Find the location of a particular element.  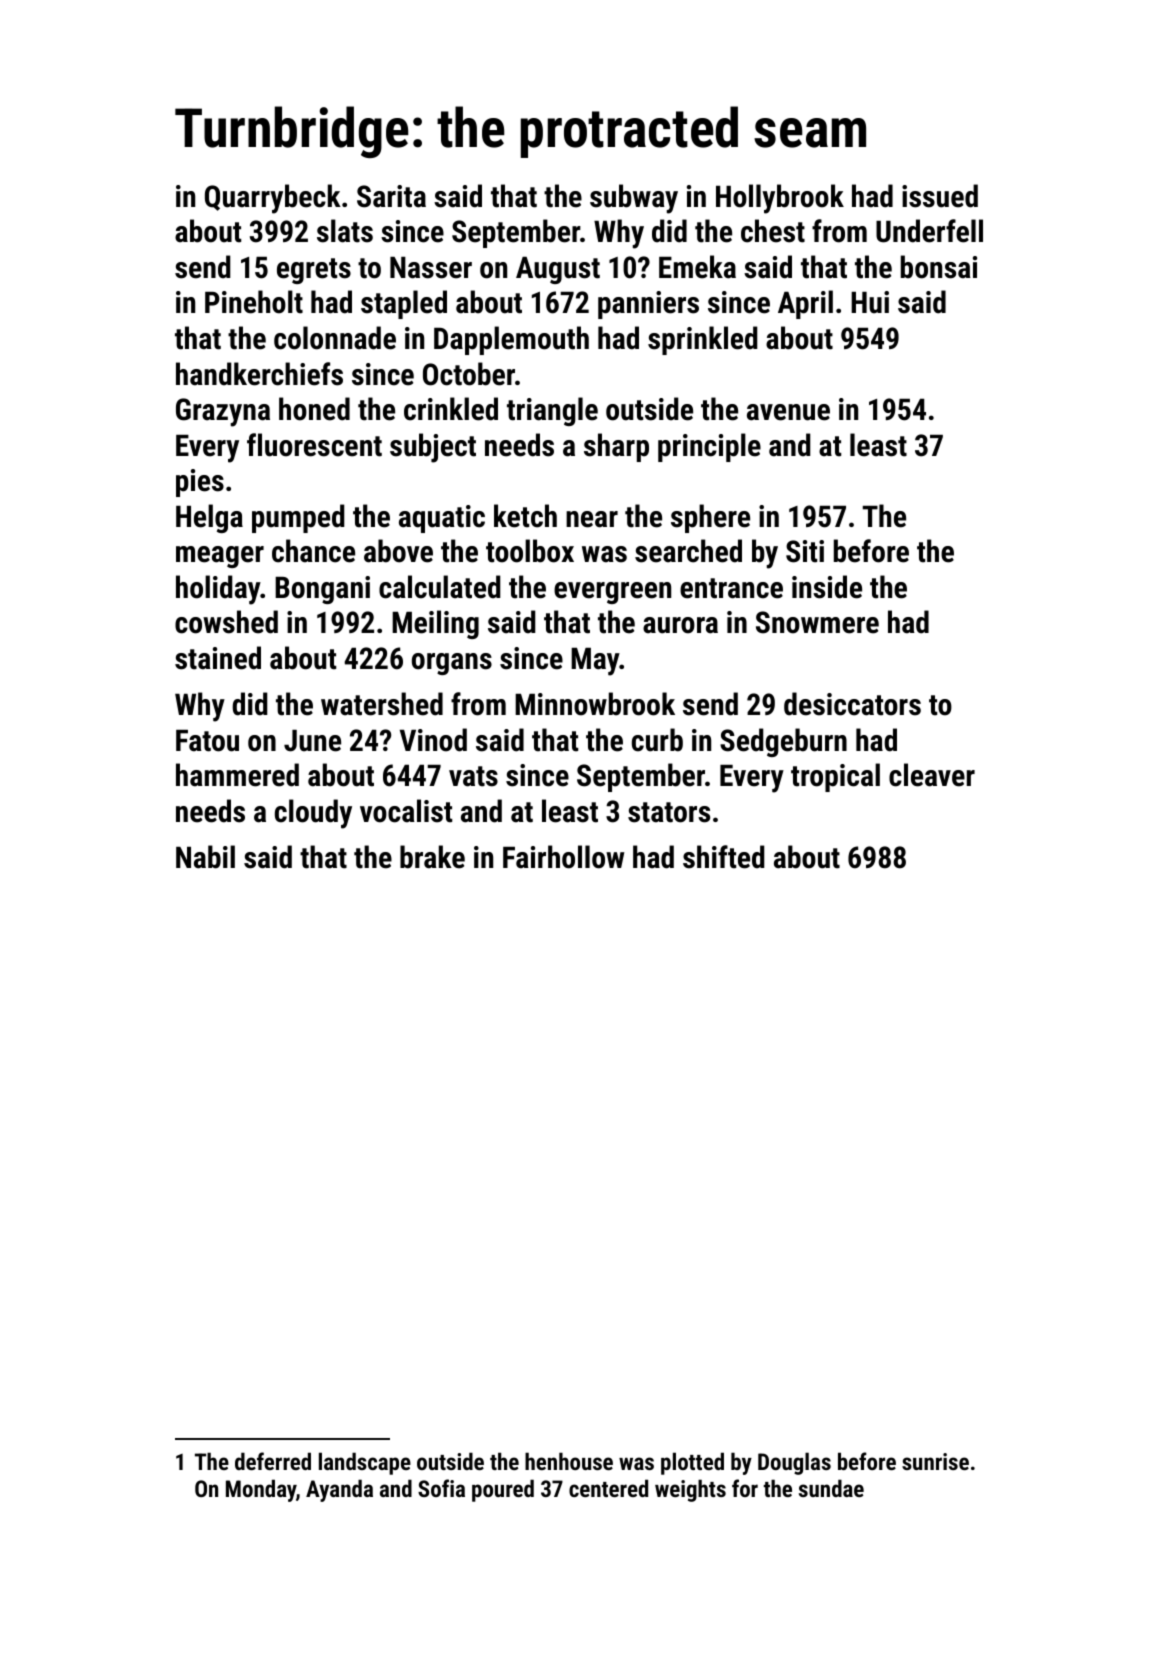

Quarrybeck is located at coordinates (273, 199).
